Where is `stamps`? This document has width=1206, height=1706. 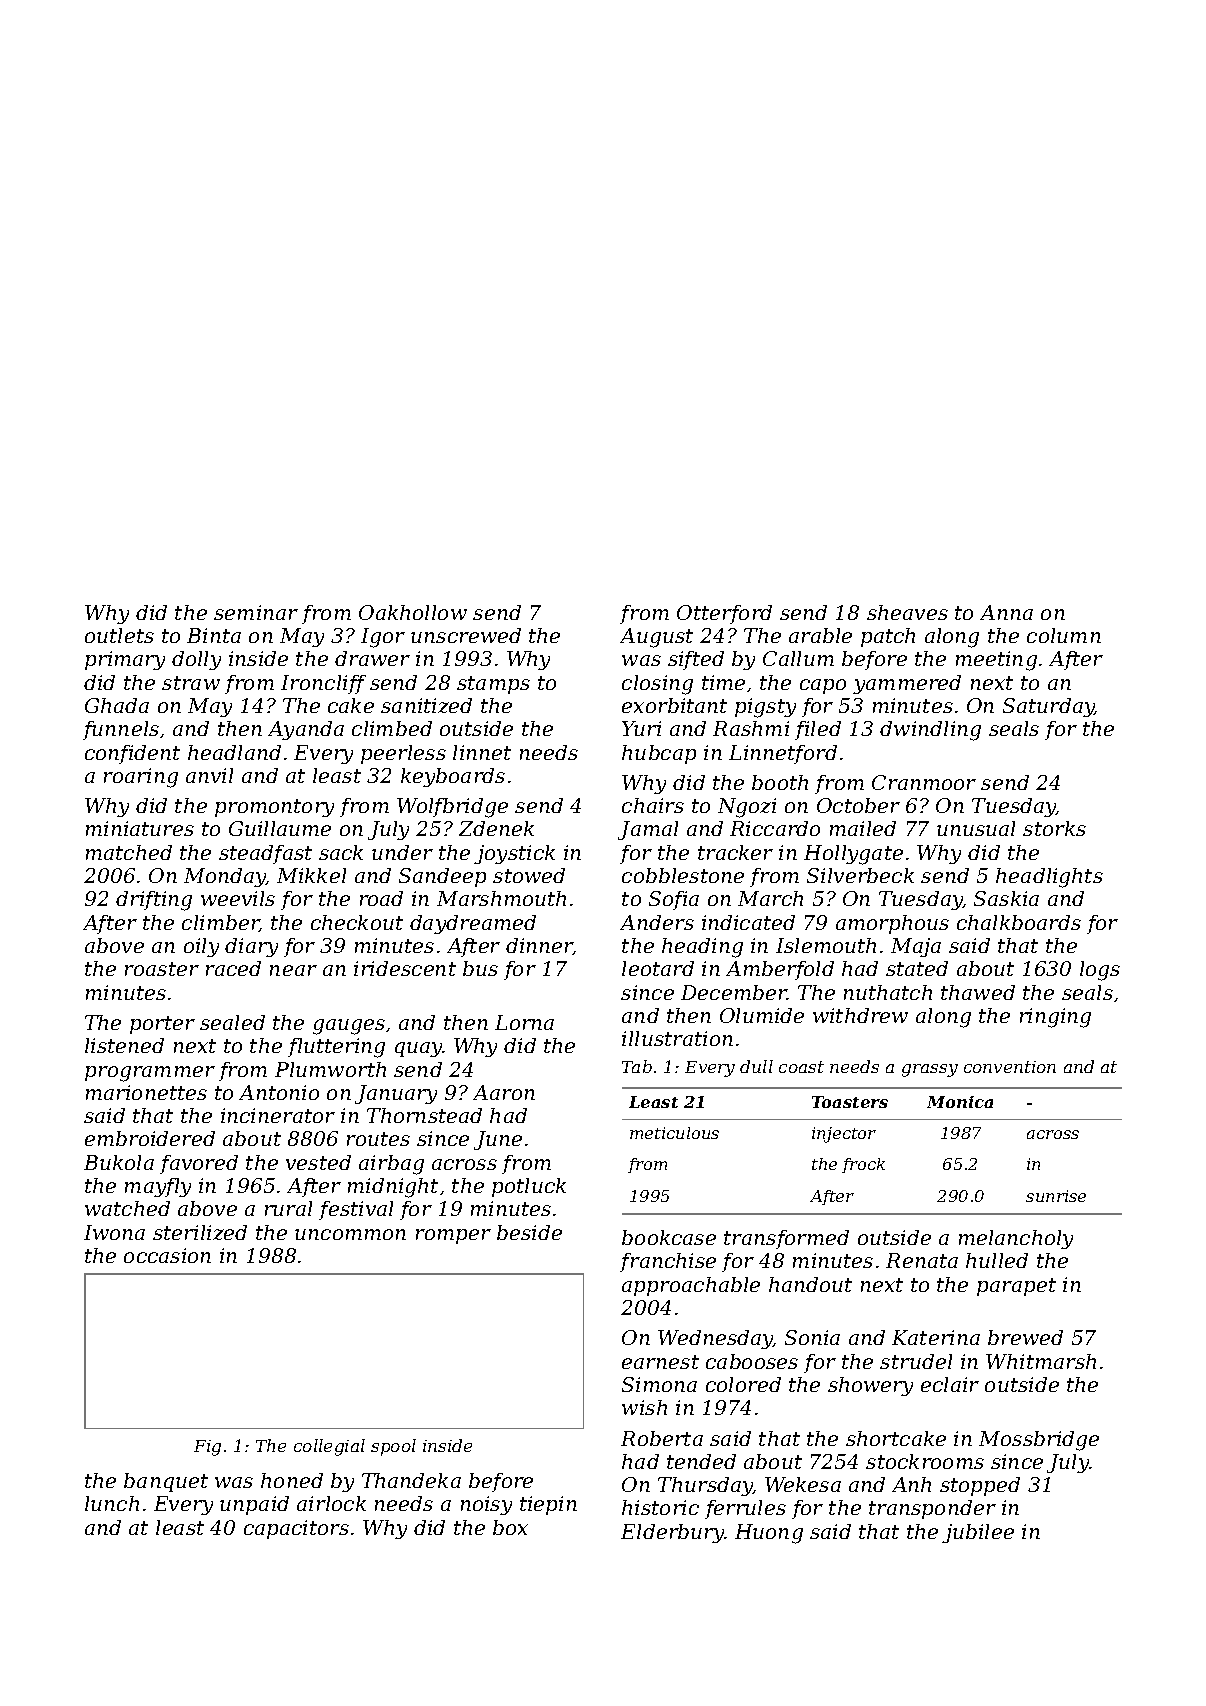
stamps is located at coordinates (493, 685).
